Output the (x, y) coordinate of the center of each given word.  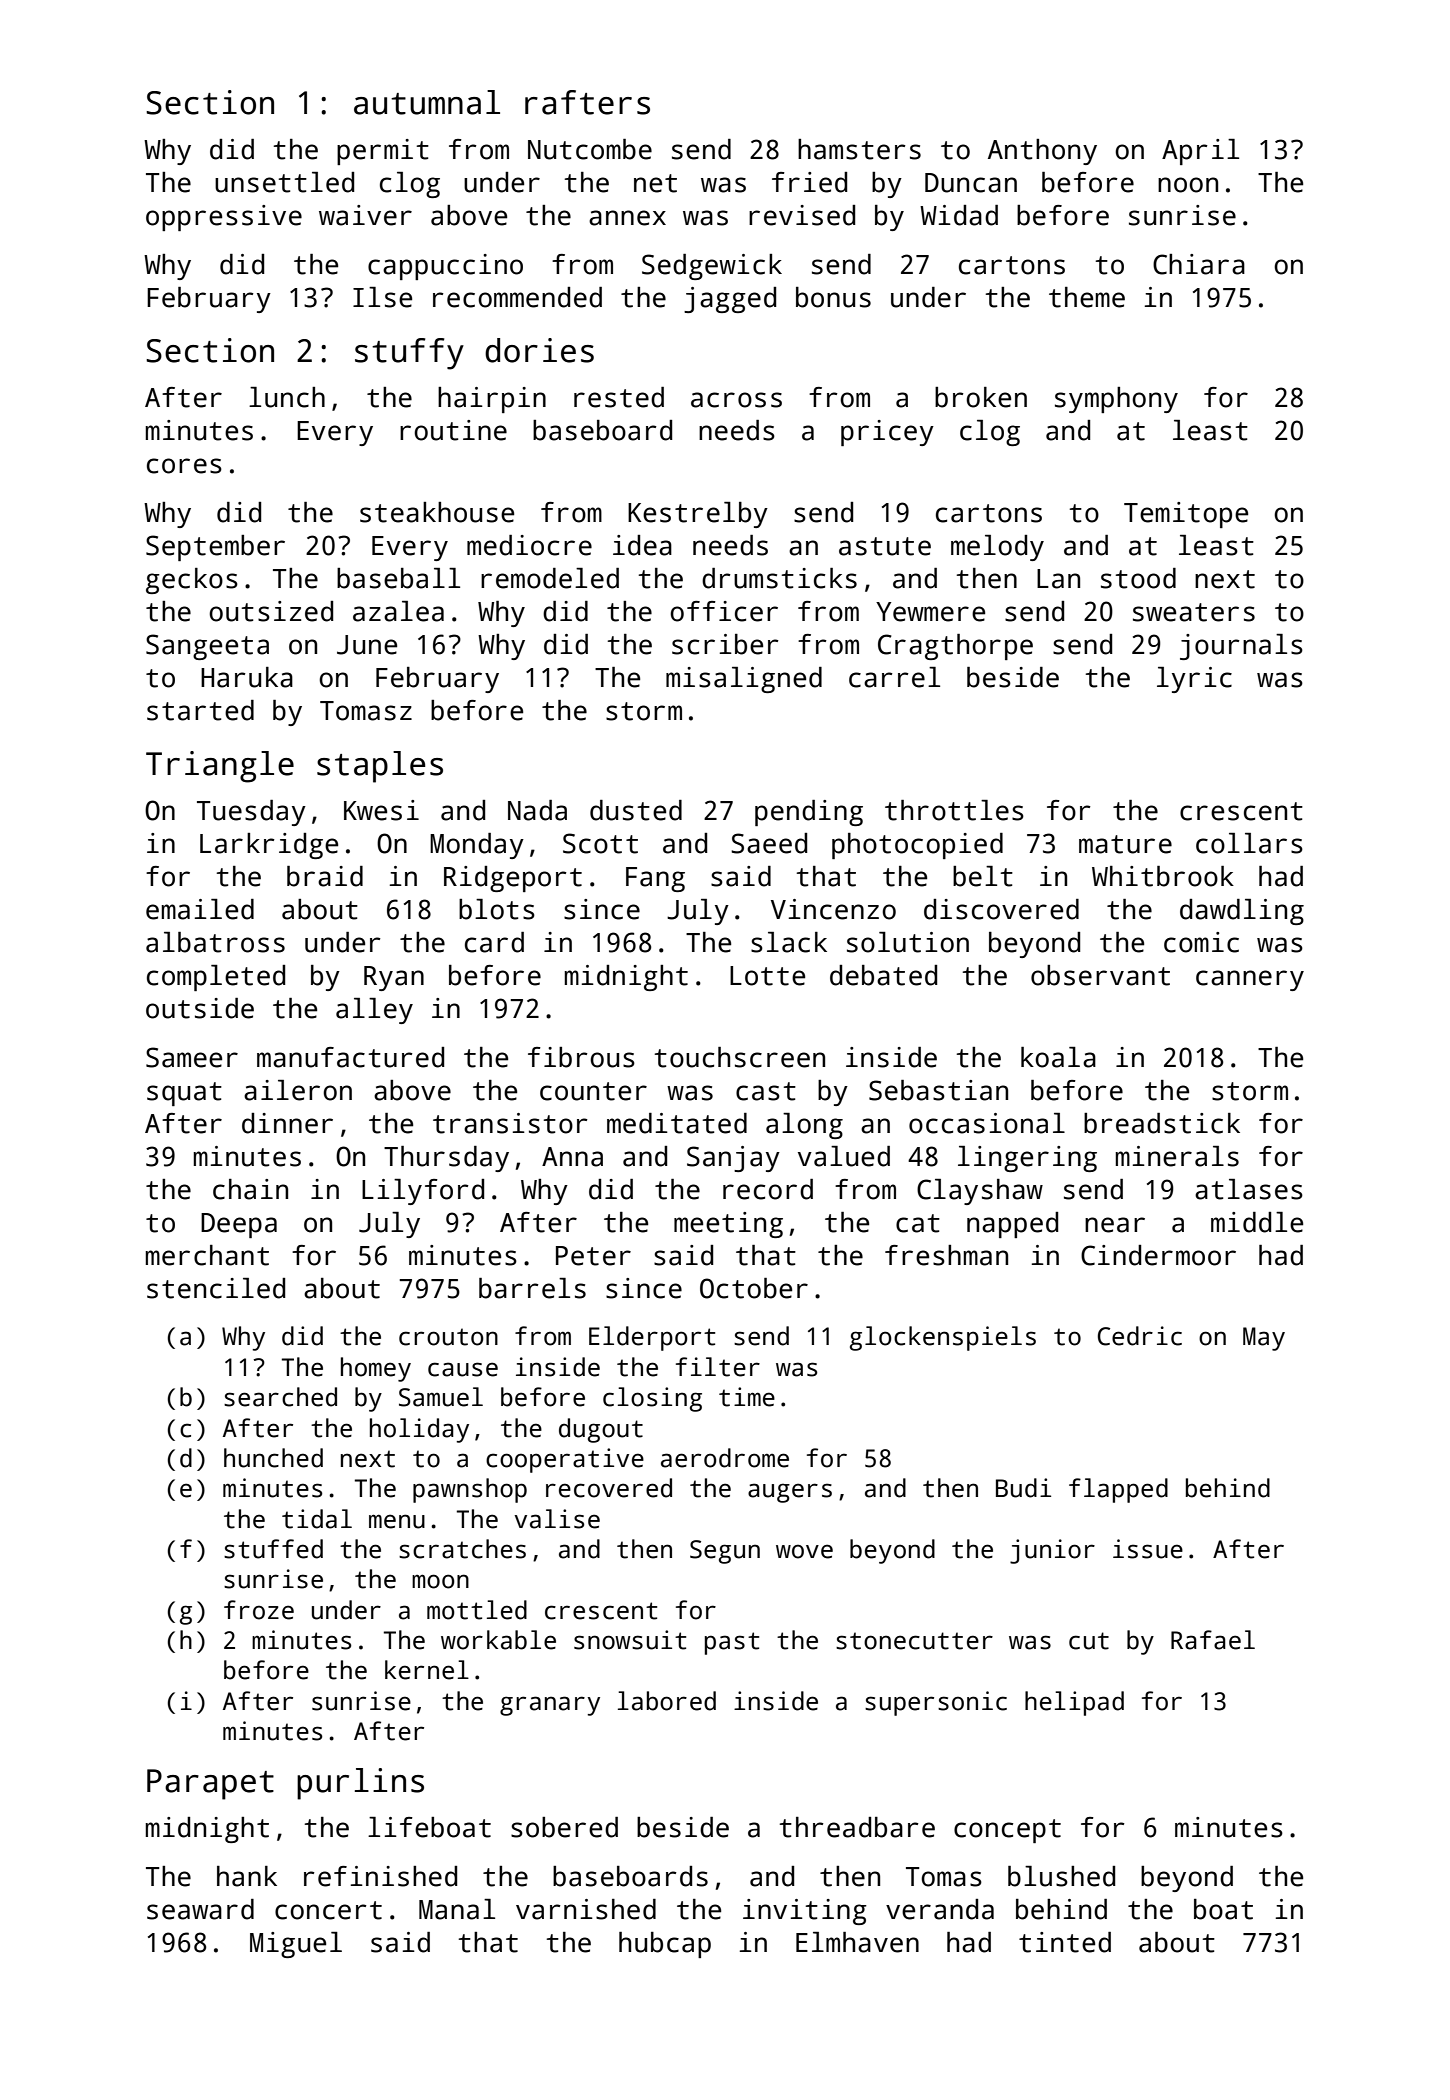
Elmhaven (857, 1942)
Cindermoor (1158, 1255)
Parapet (210, 1784)
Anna (572, 1157)
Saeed (769, 843)
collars (1249, 843)
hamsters (859, 149)
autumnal (427, 102)
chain (250, 1189)
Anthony (1042, 152)
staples (380, 767)
